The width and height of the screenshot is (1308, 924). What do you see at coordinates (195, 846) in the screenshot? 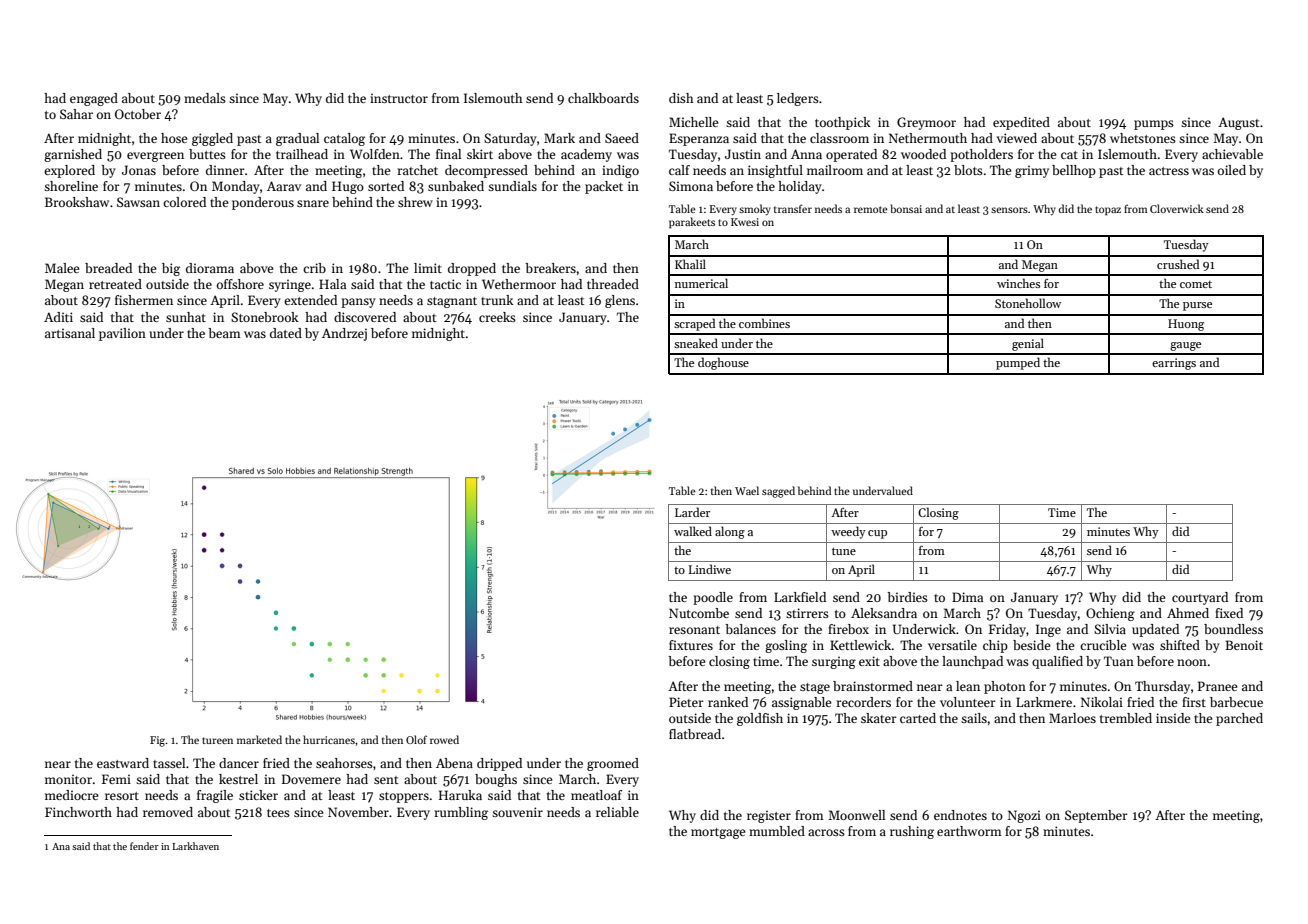
I see `Larkhaven` at bounding box center [195, 846].
